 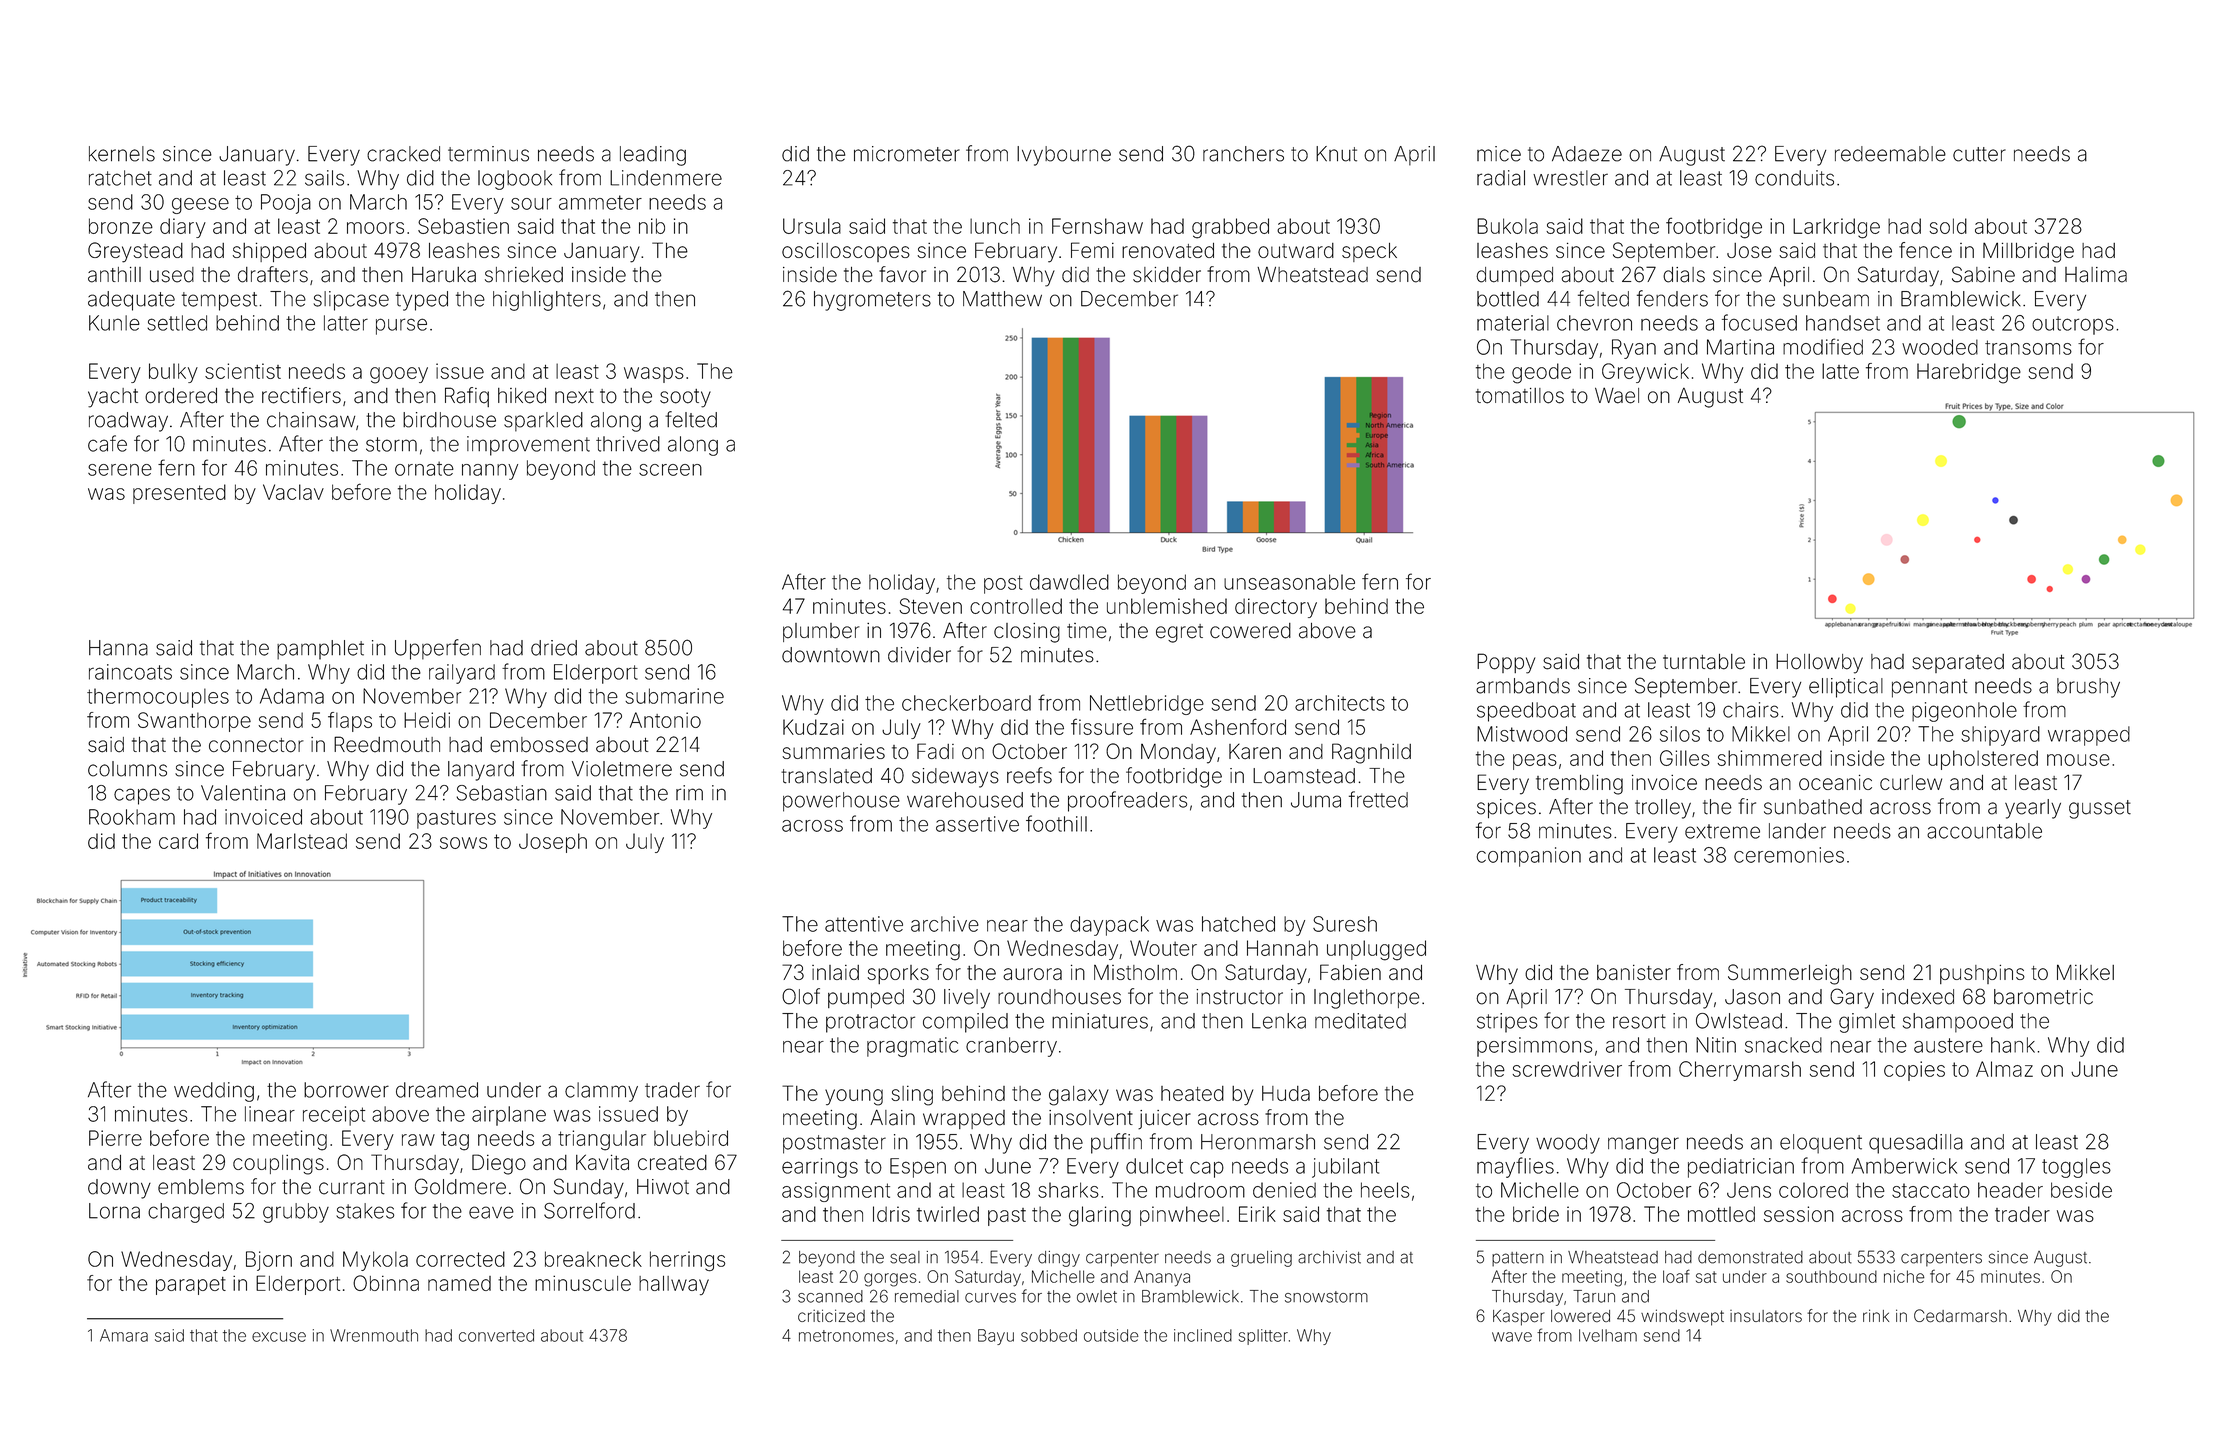 What do you see at coordinates (1587, 154) in the screenshot?
I see `Adaeze` at bounding box center [1587, 154].
